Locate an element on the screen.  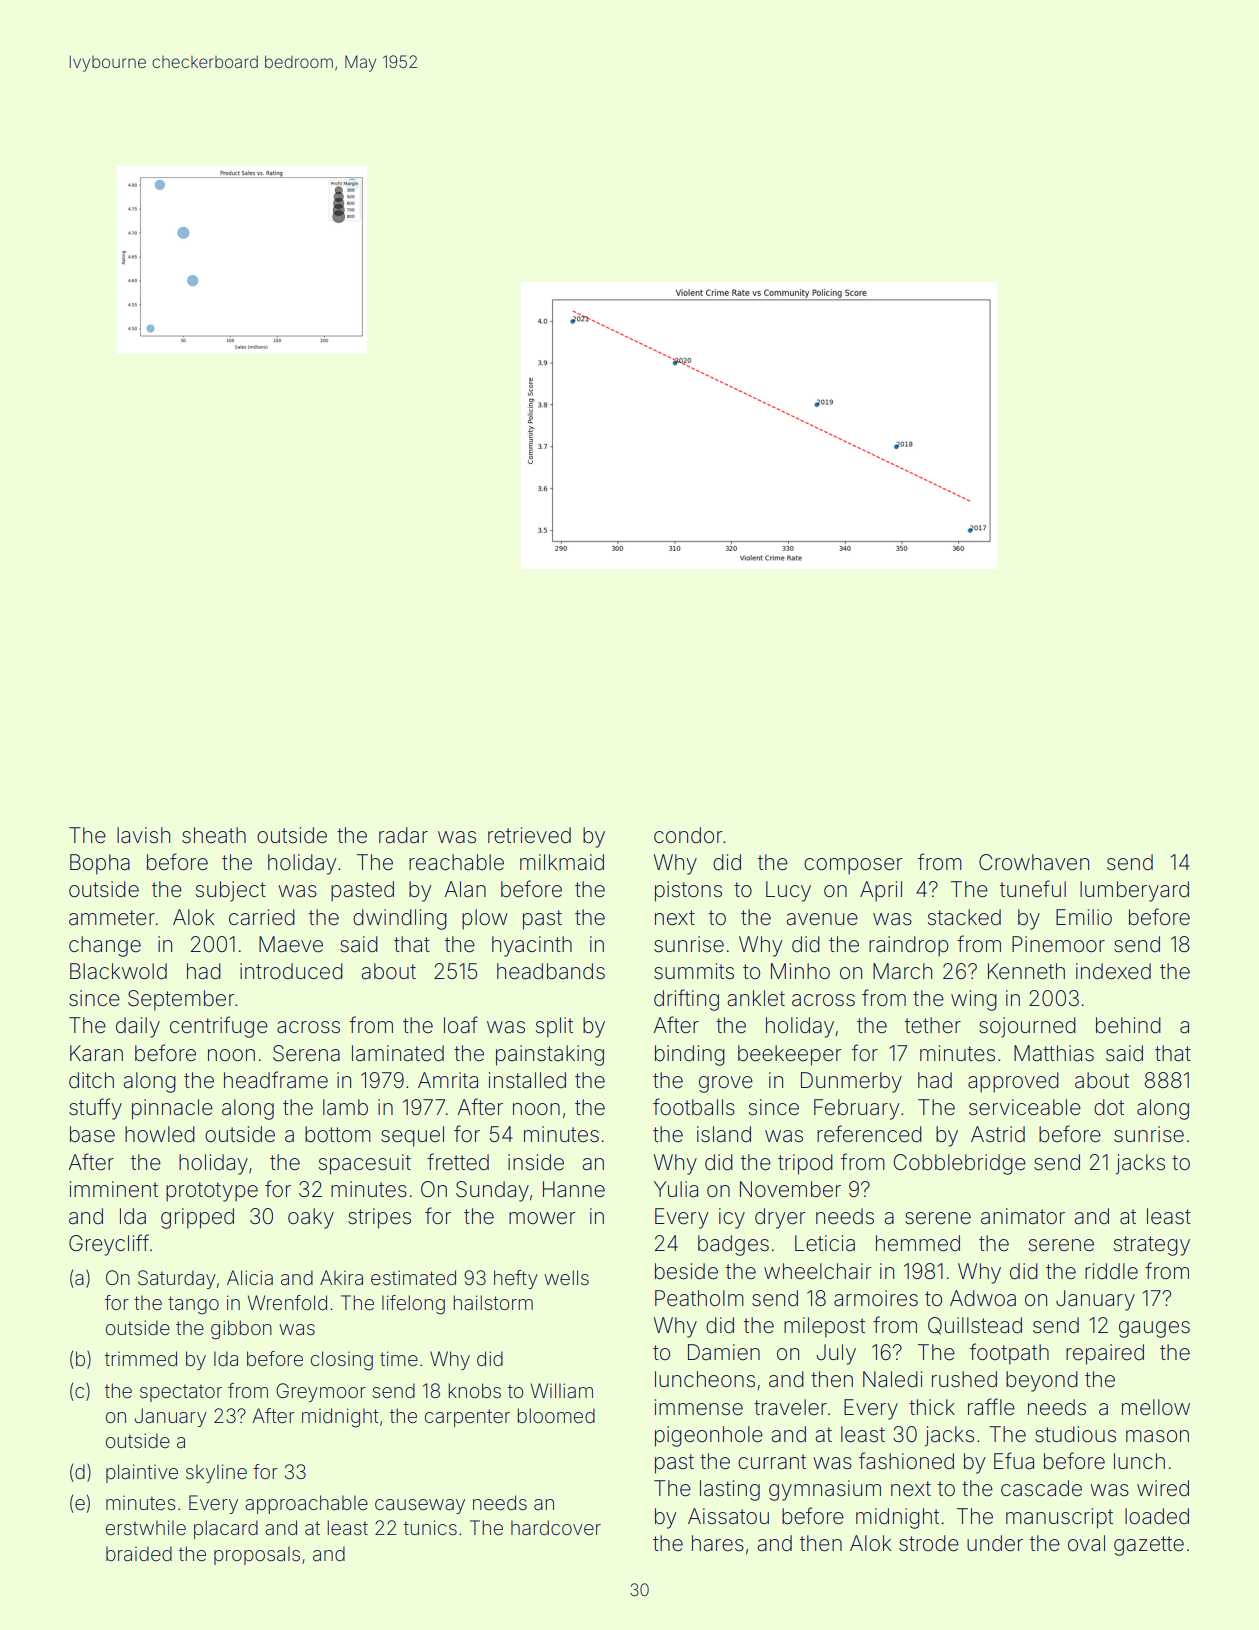
hailstorm is located at coordinates (493, 1302).
